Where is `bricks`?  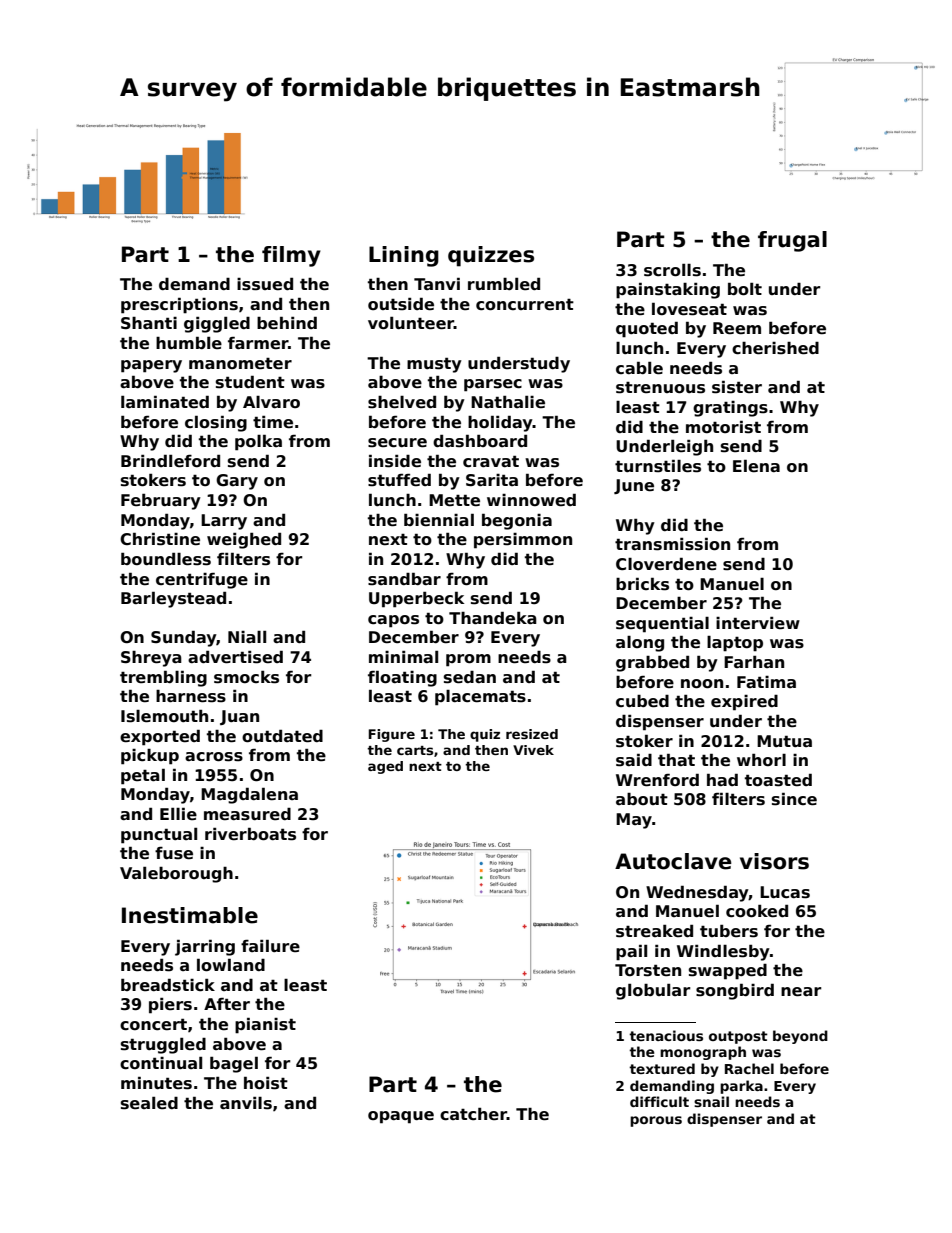 bricks is located at coordinates (642, 584).
